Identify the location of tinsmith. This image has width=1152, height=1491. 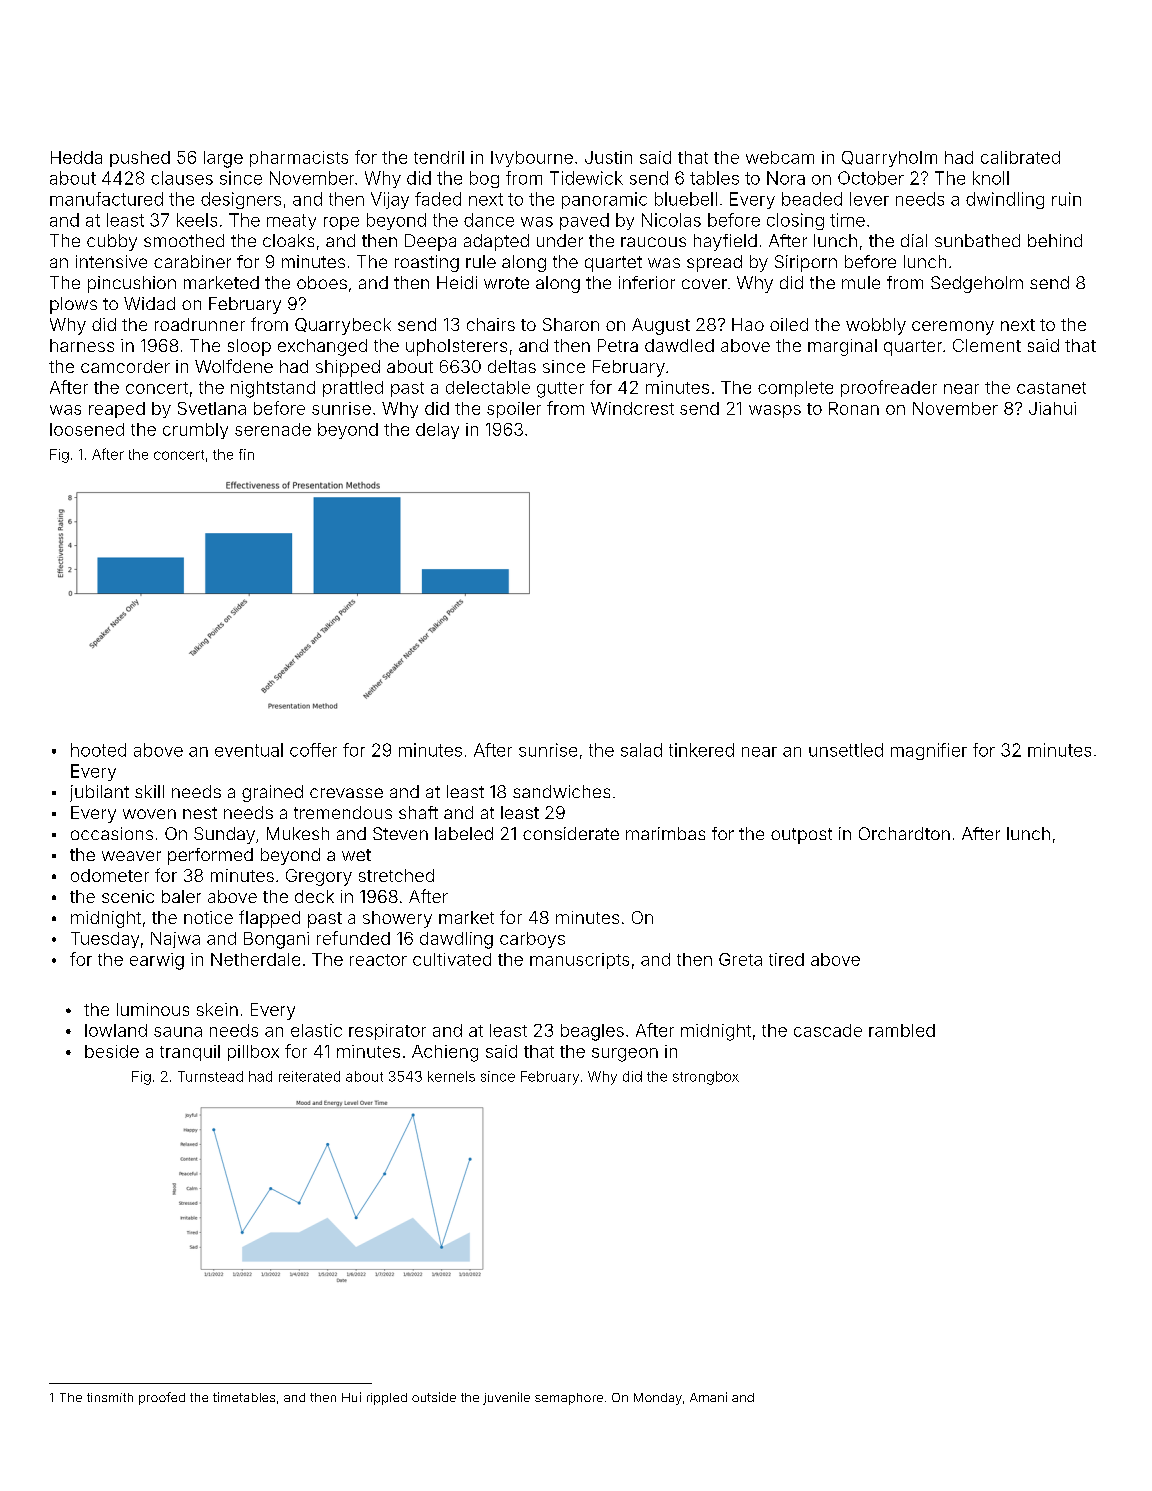
(110, 1397).
